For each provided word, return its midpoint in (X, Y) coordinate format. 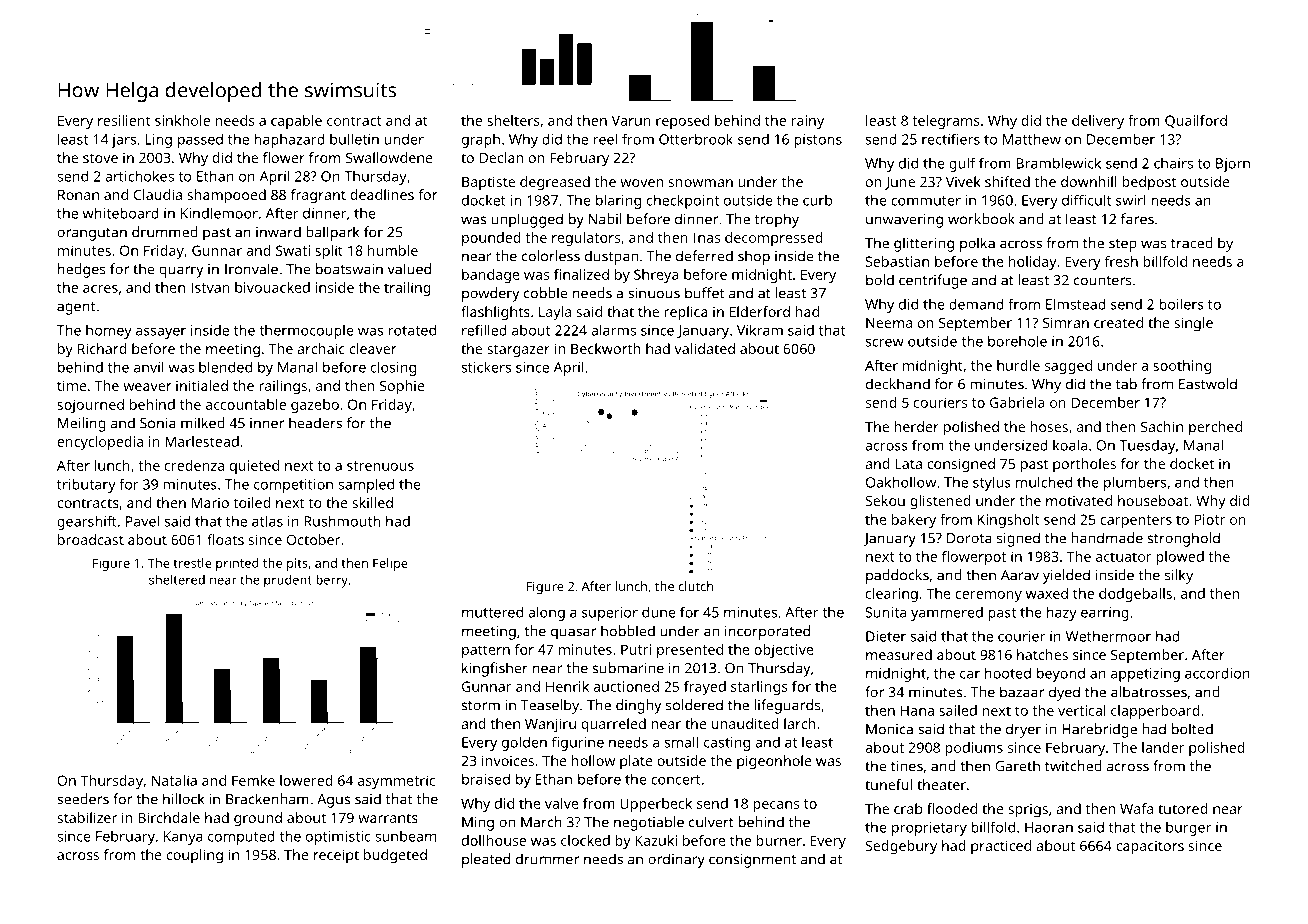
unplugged (527, 220)
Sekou (885, 500)
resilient (124, 120)
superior (610, 614)
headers (315, 423)
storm (481, 706)
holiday (1033, 263)
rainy (807, 122)
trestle (192, 563)
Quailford (1196, 121)
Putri (636, 649)
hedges (82, 270)
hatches (1042, 654)
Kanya (183, 838)
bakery (914, 521)
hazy (1062, 613)
